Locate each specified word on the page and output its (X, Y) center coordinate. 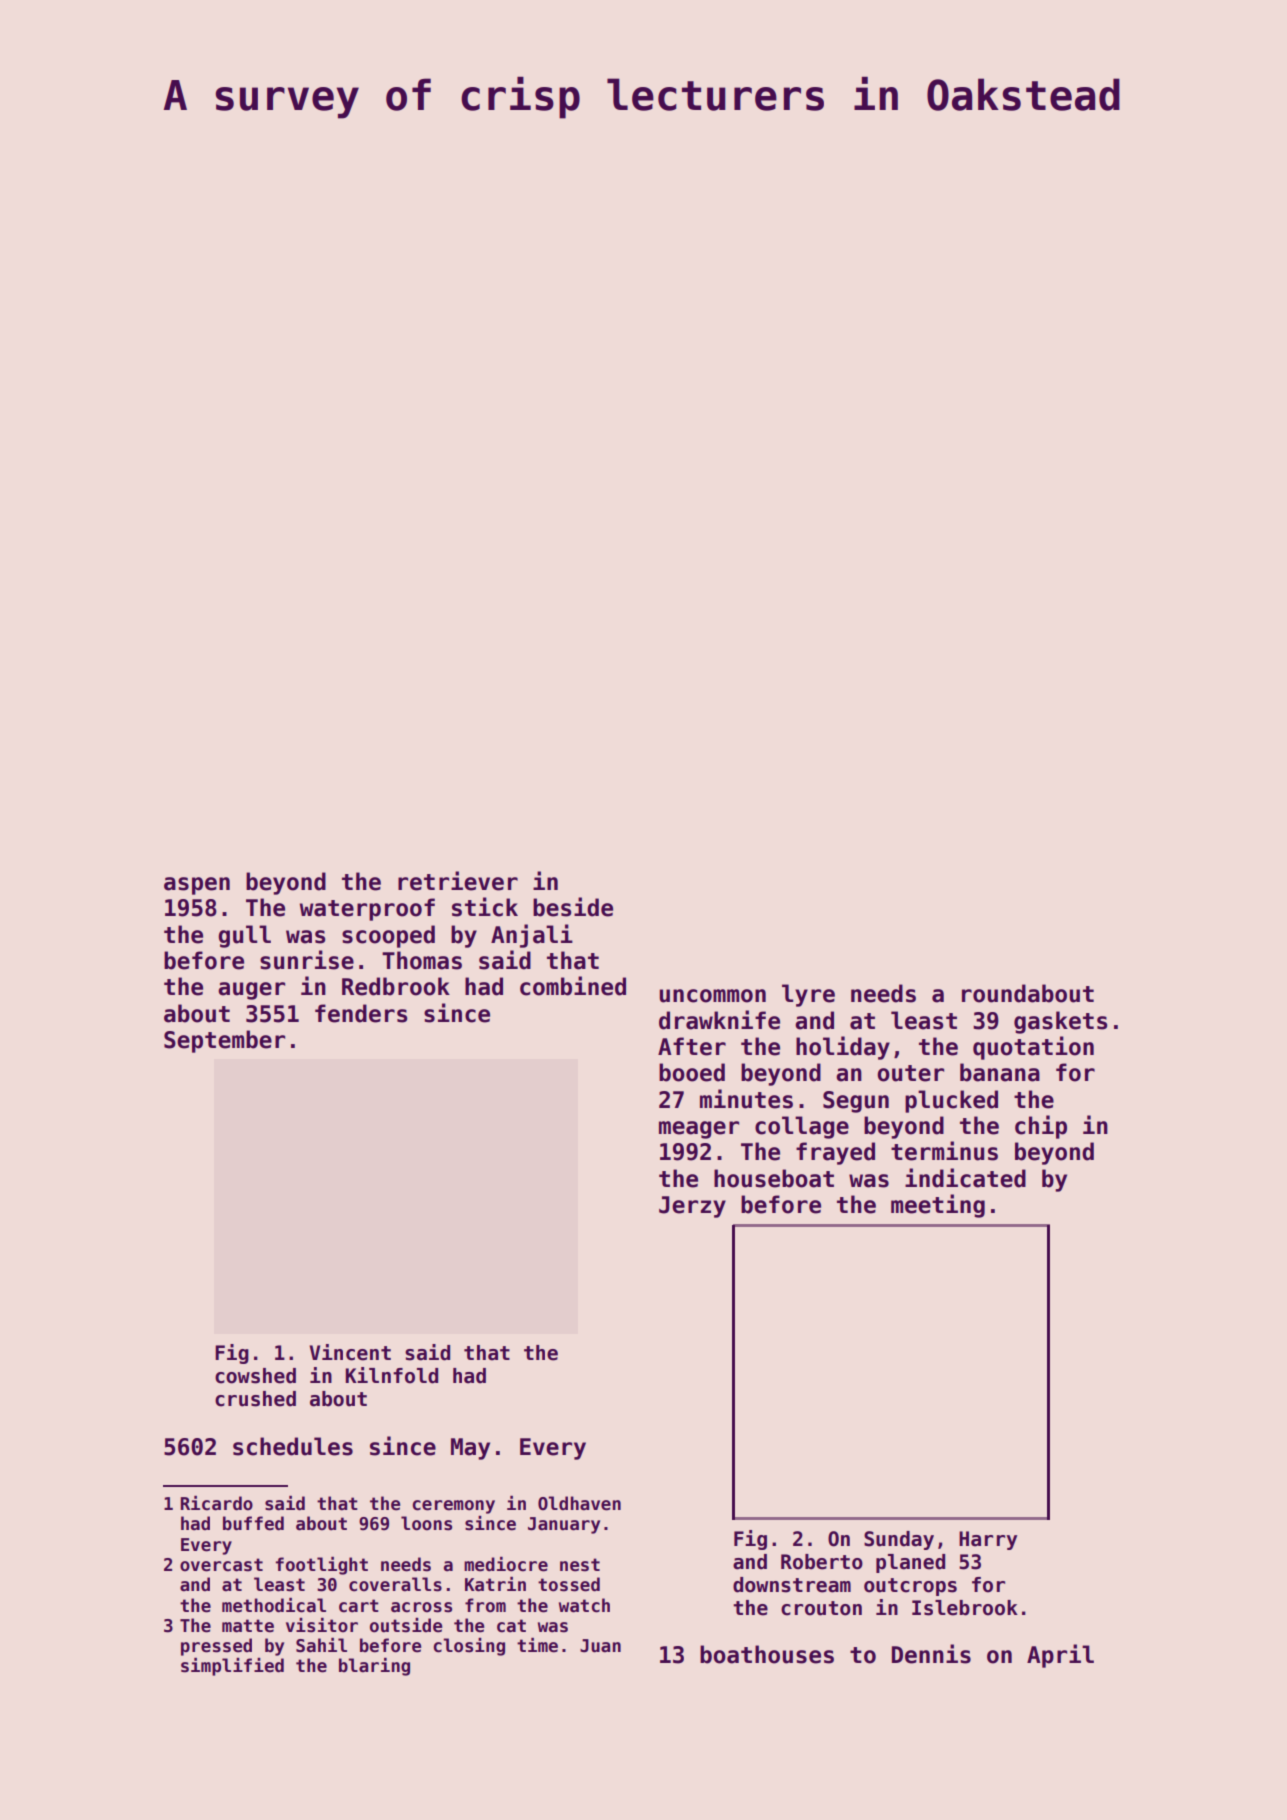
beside (573, 907)
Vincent (350, 1352)
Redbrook (396, 986)
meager (699, 1130)
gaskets (1061, 1022)
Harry (988, 1540)
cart (359, 1606)
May (470, 1449)
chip (1041, 1127)
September (224, 1041)
